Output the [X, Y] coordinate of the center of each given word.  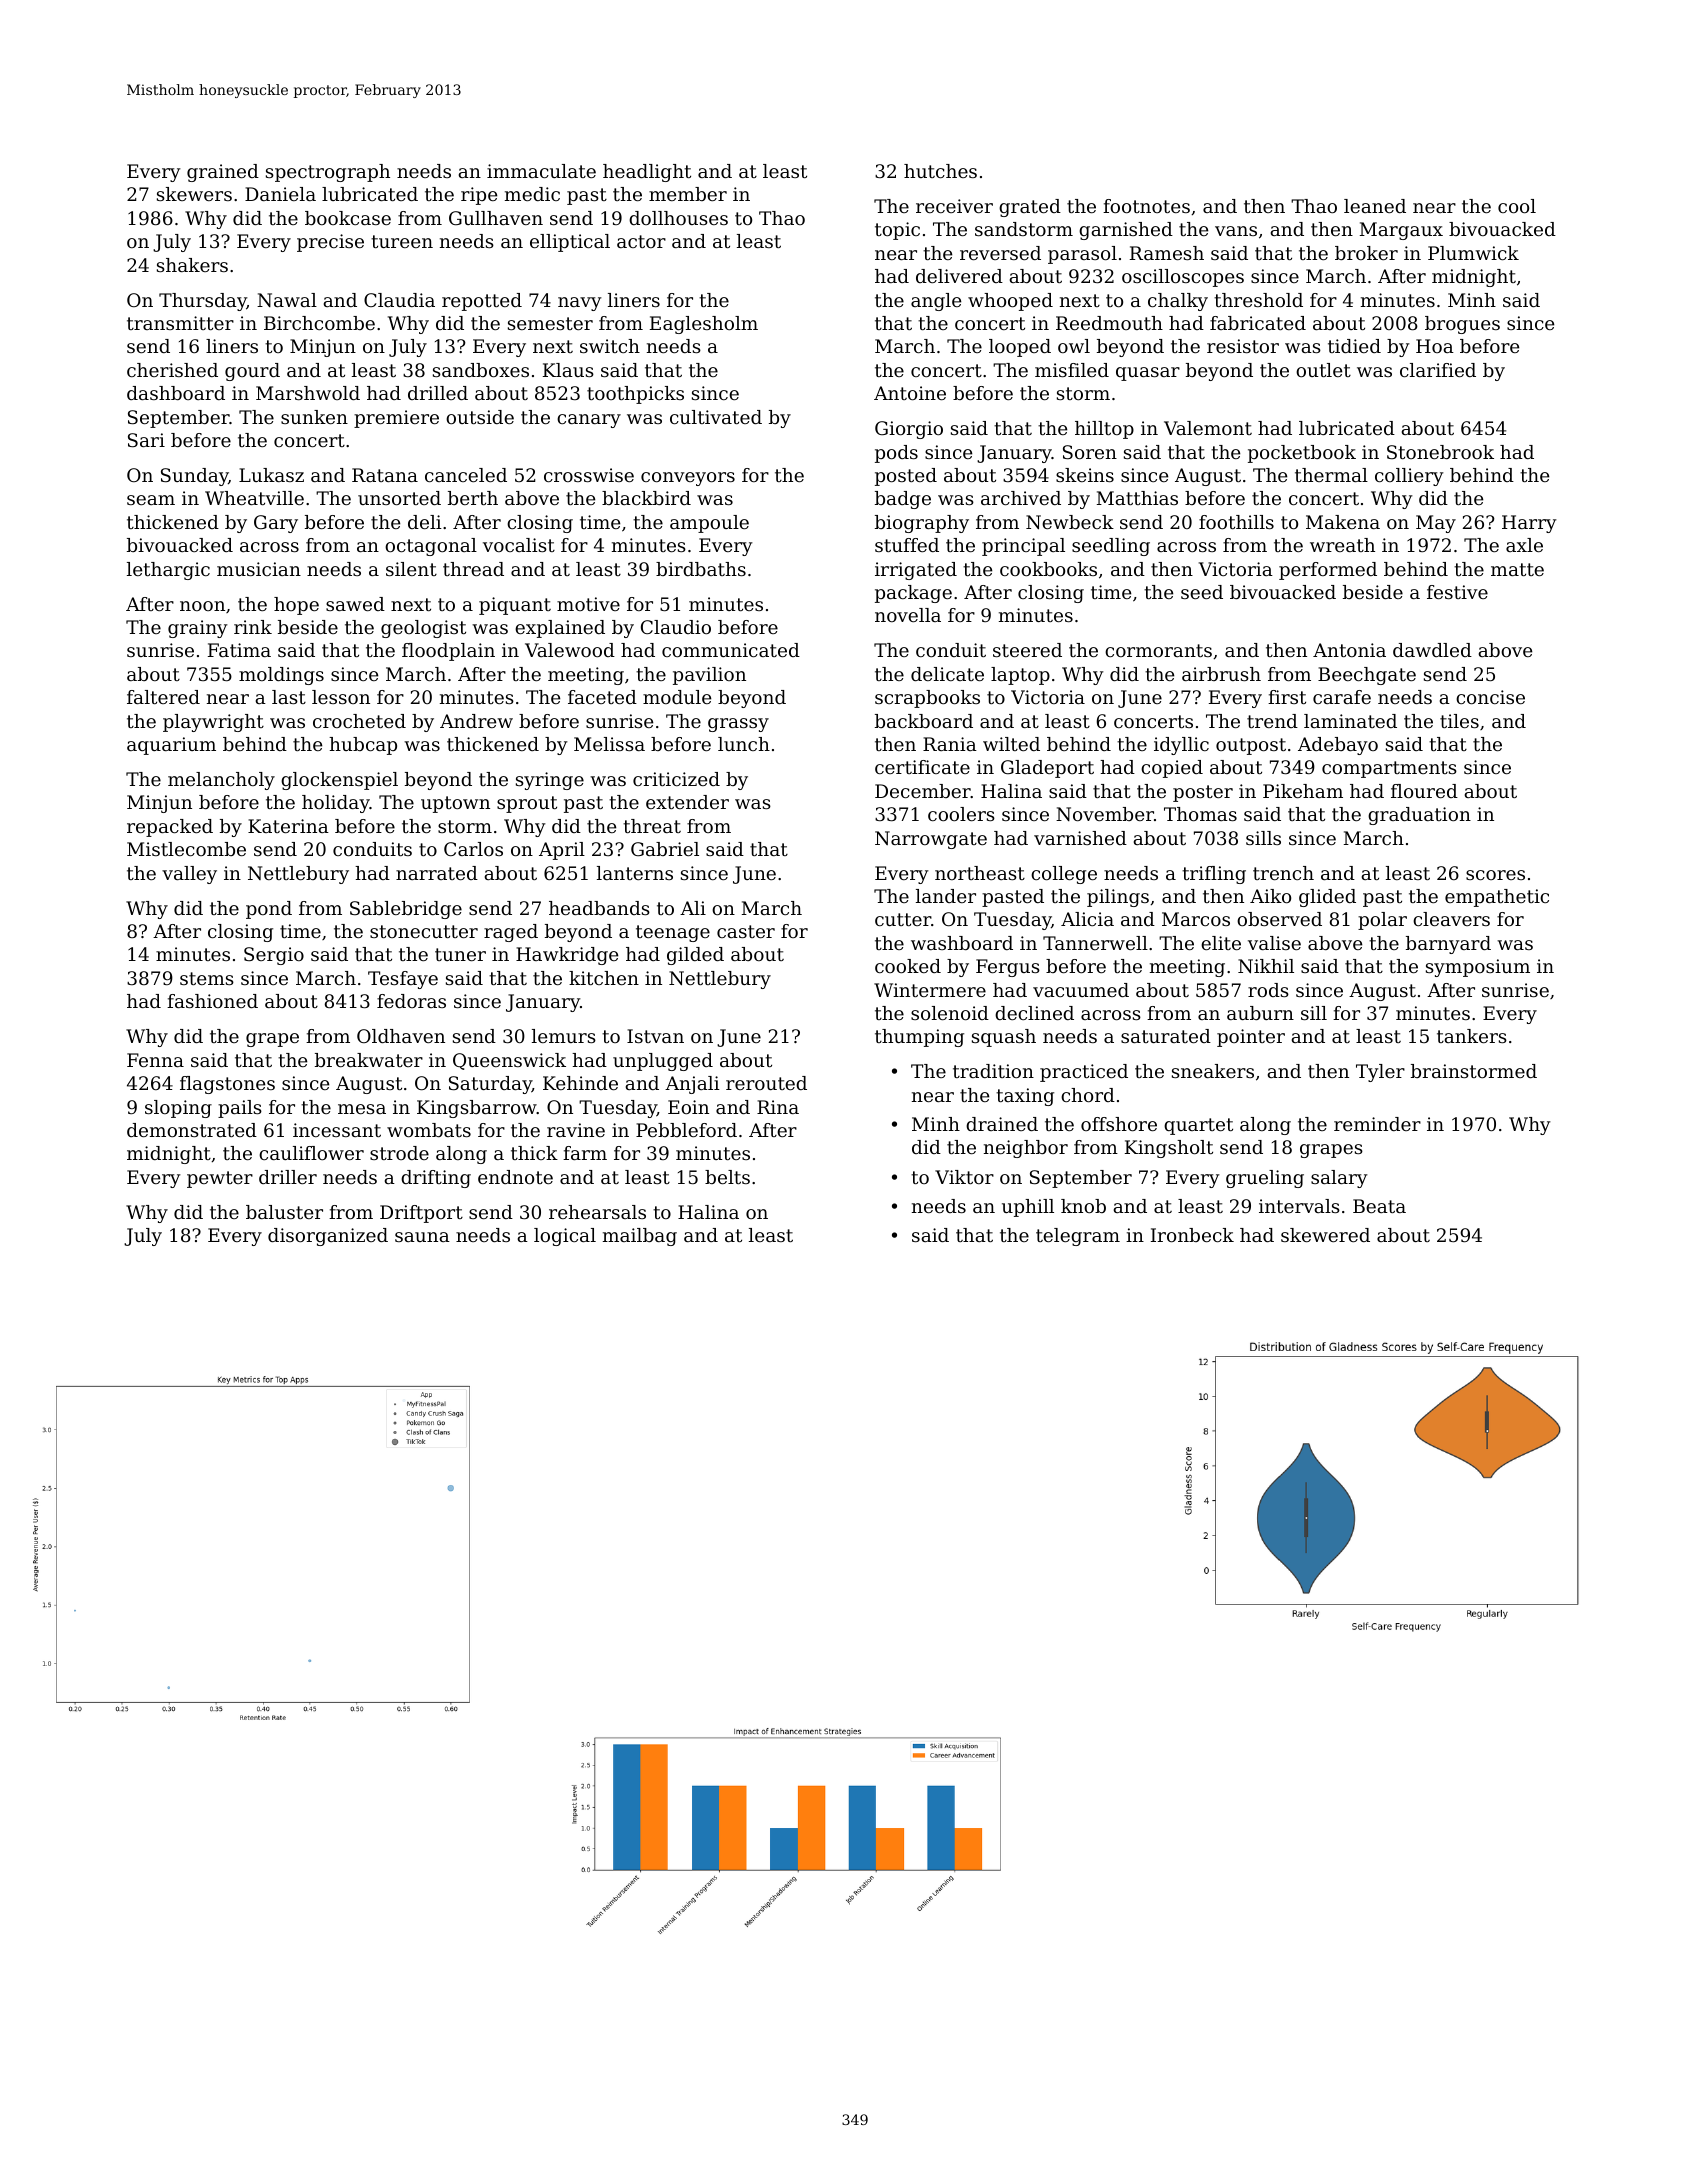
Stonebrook [1440, 452]
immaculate [541, 171]
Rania [950, 744]
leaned [1375, 206]
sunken [314, 417]
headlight [647, 173]
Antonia [1349, 650]
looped [1020, 348]
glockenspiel [339, 781]
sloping [178, 1109]
